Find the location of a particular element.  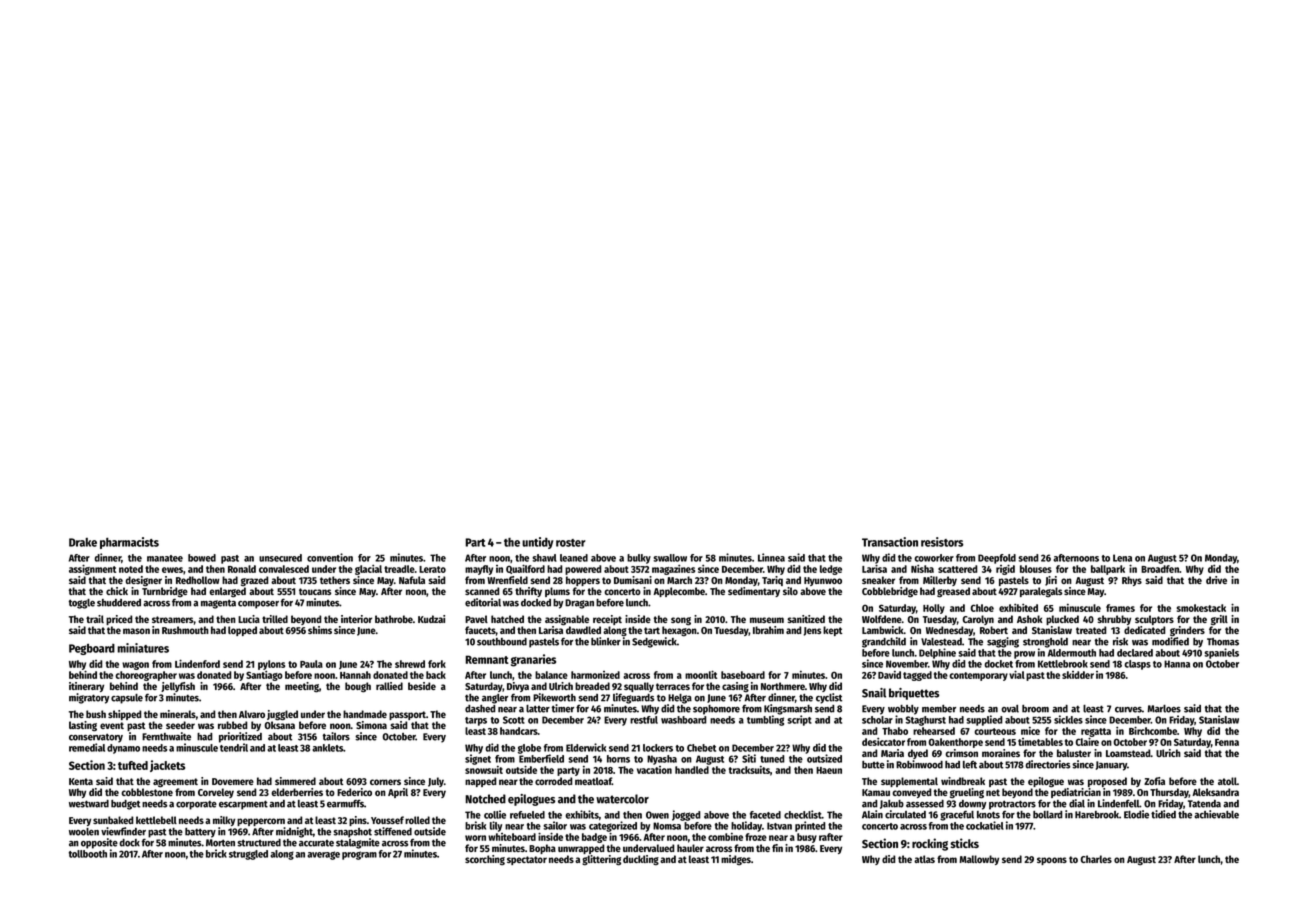

meatloaf is located at coordinates (593, 781).
